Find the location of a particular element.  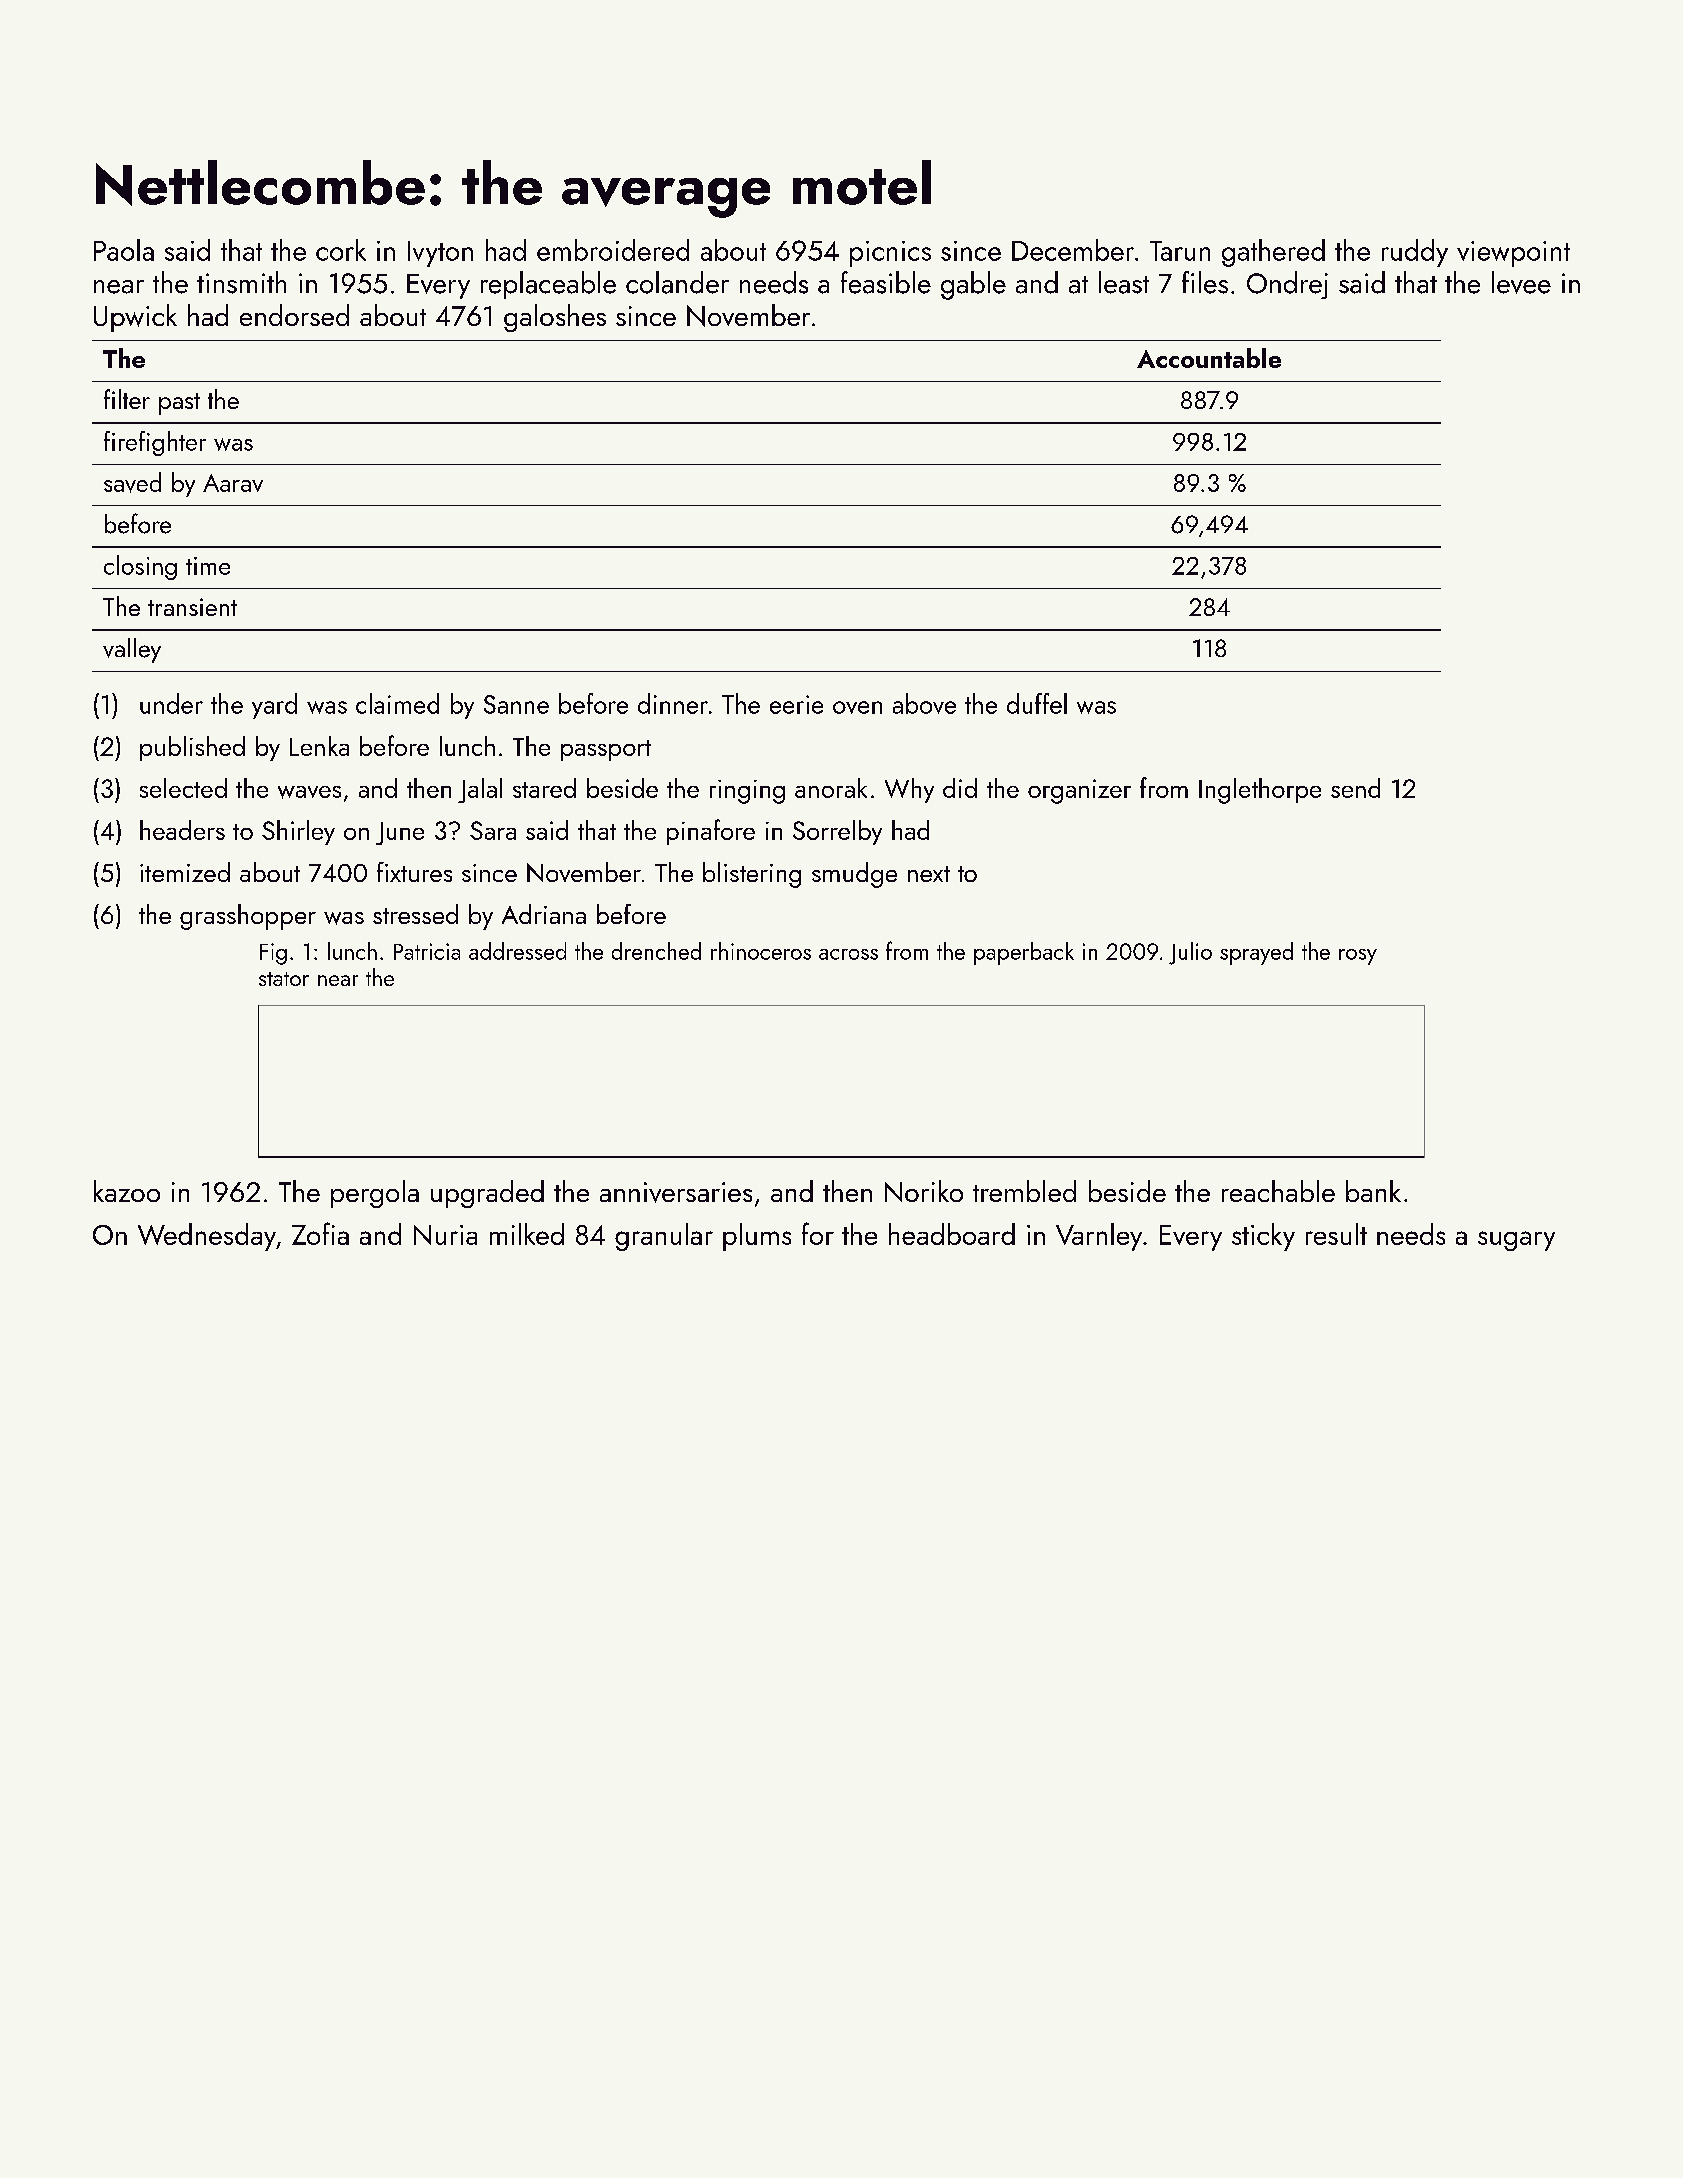

oven is located at coordinates (857, 707).
